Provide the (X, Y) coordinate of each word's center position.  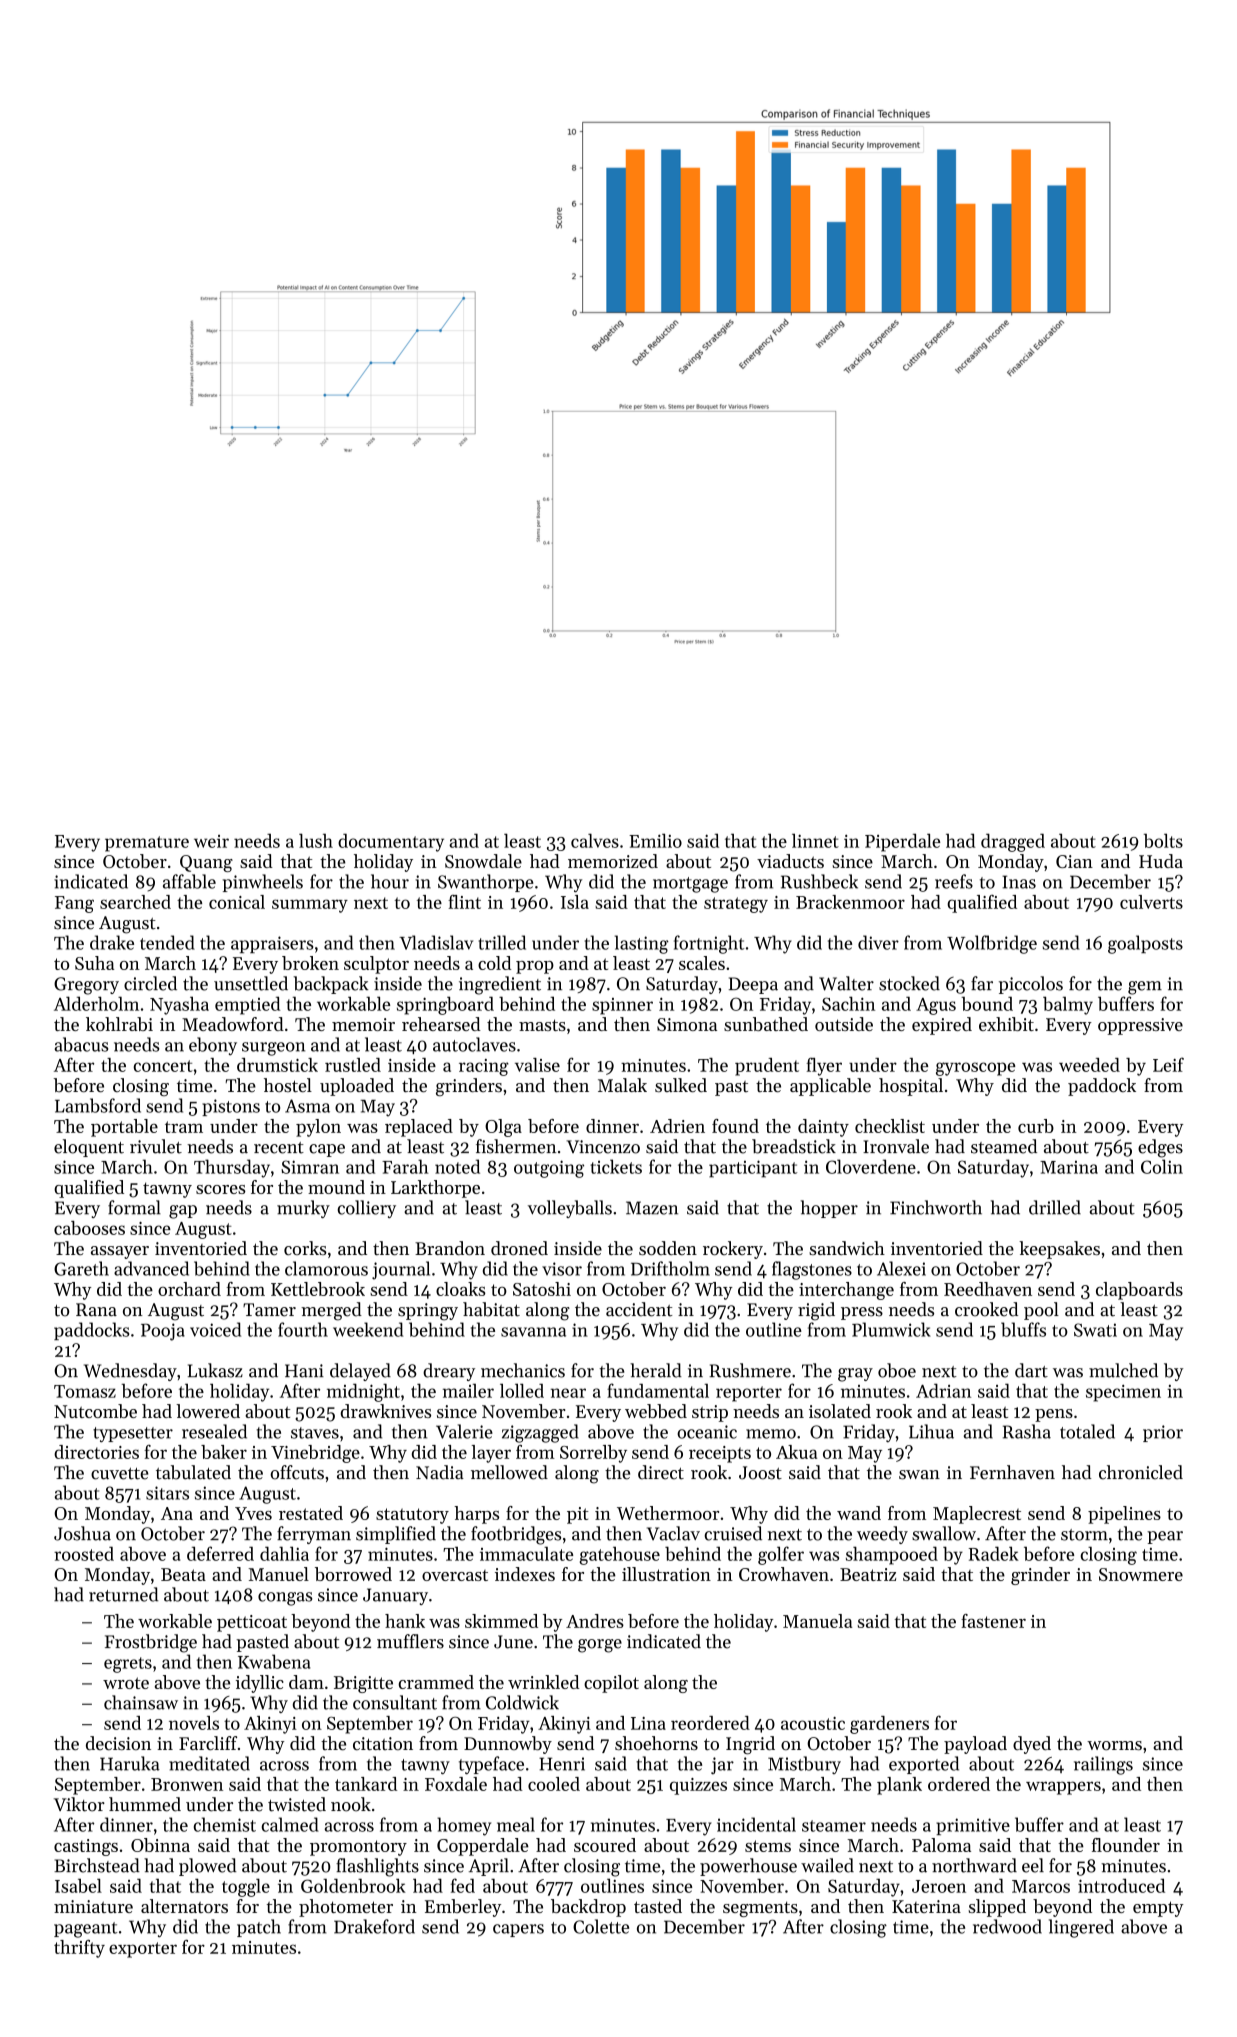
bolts (1163, 840)
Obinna (160, 1845)
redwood (1007, 1926)
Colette (601, 1926)
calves (595, 840)
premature (147, 844)
